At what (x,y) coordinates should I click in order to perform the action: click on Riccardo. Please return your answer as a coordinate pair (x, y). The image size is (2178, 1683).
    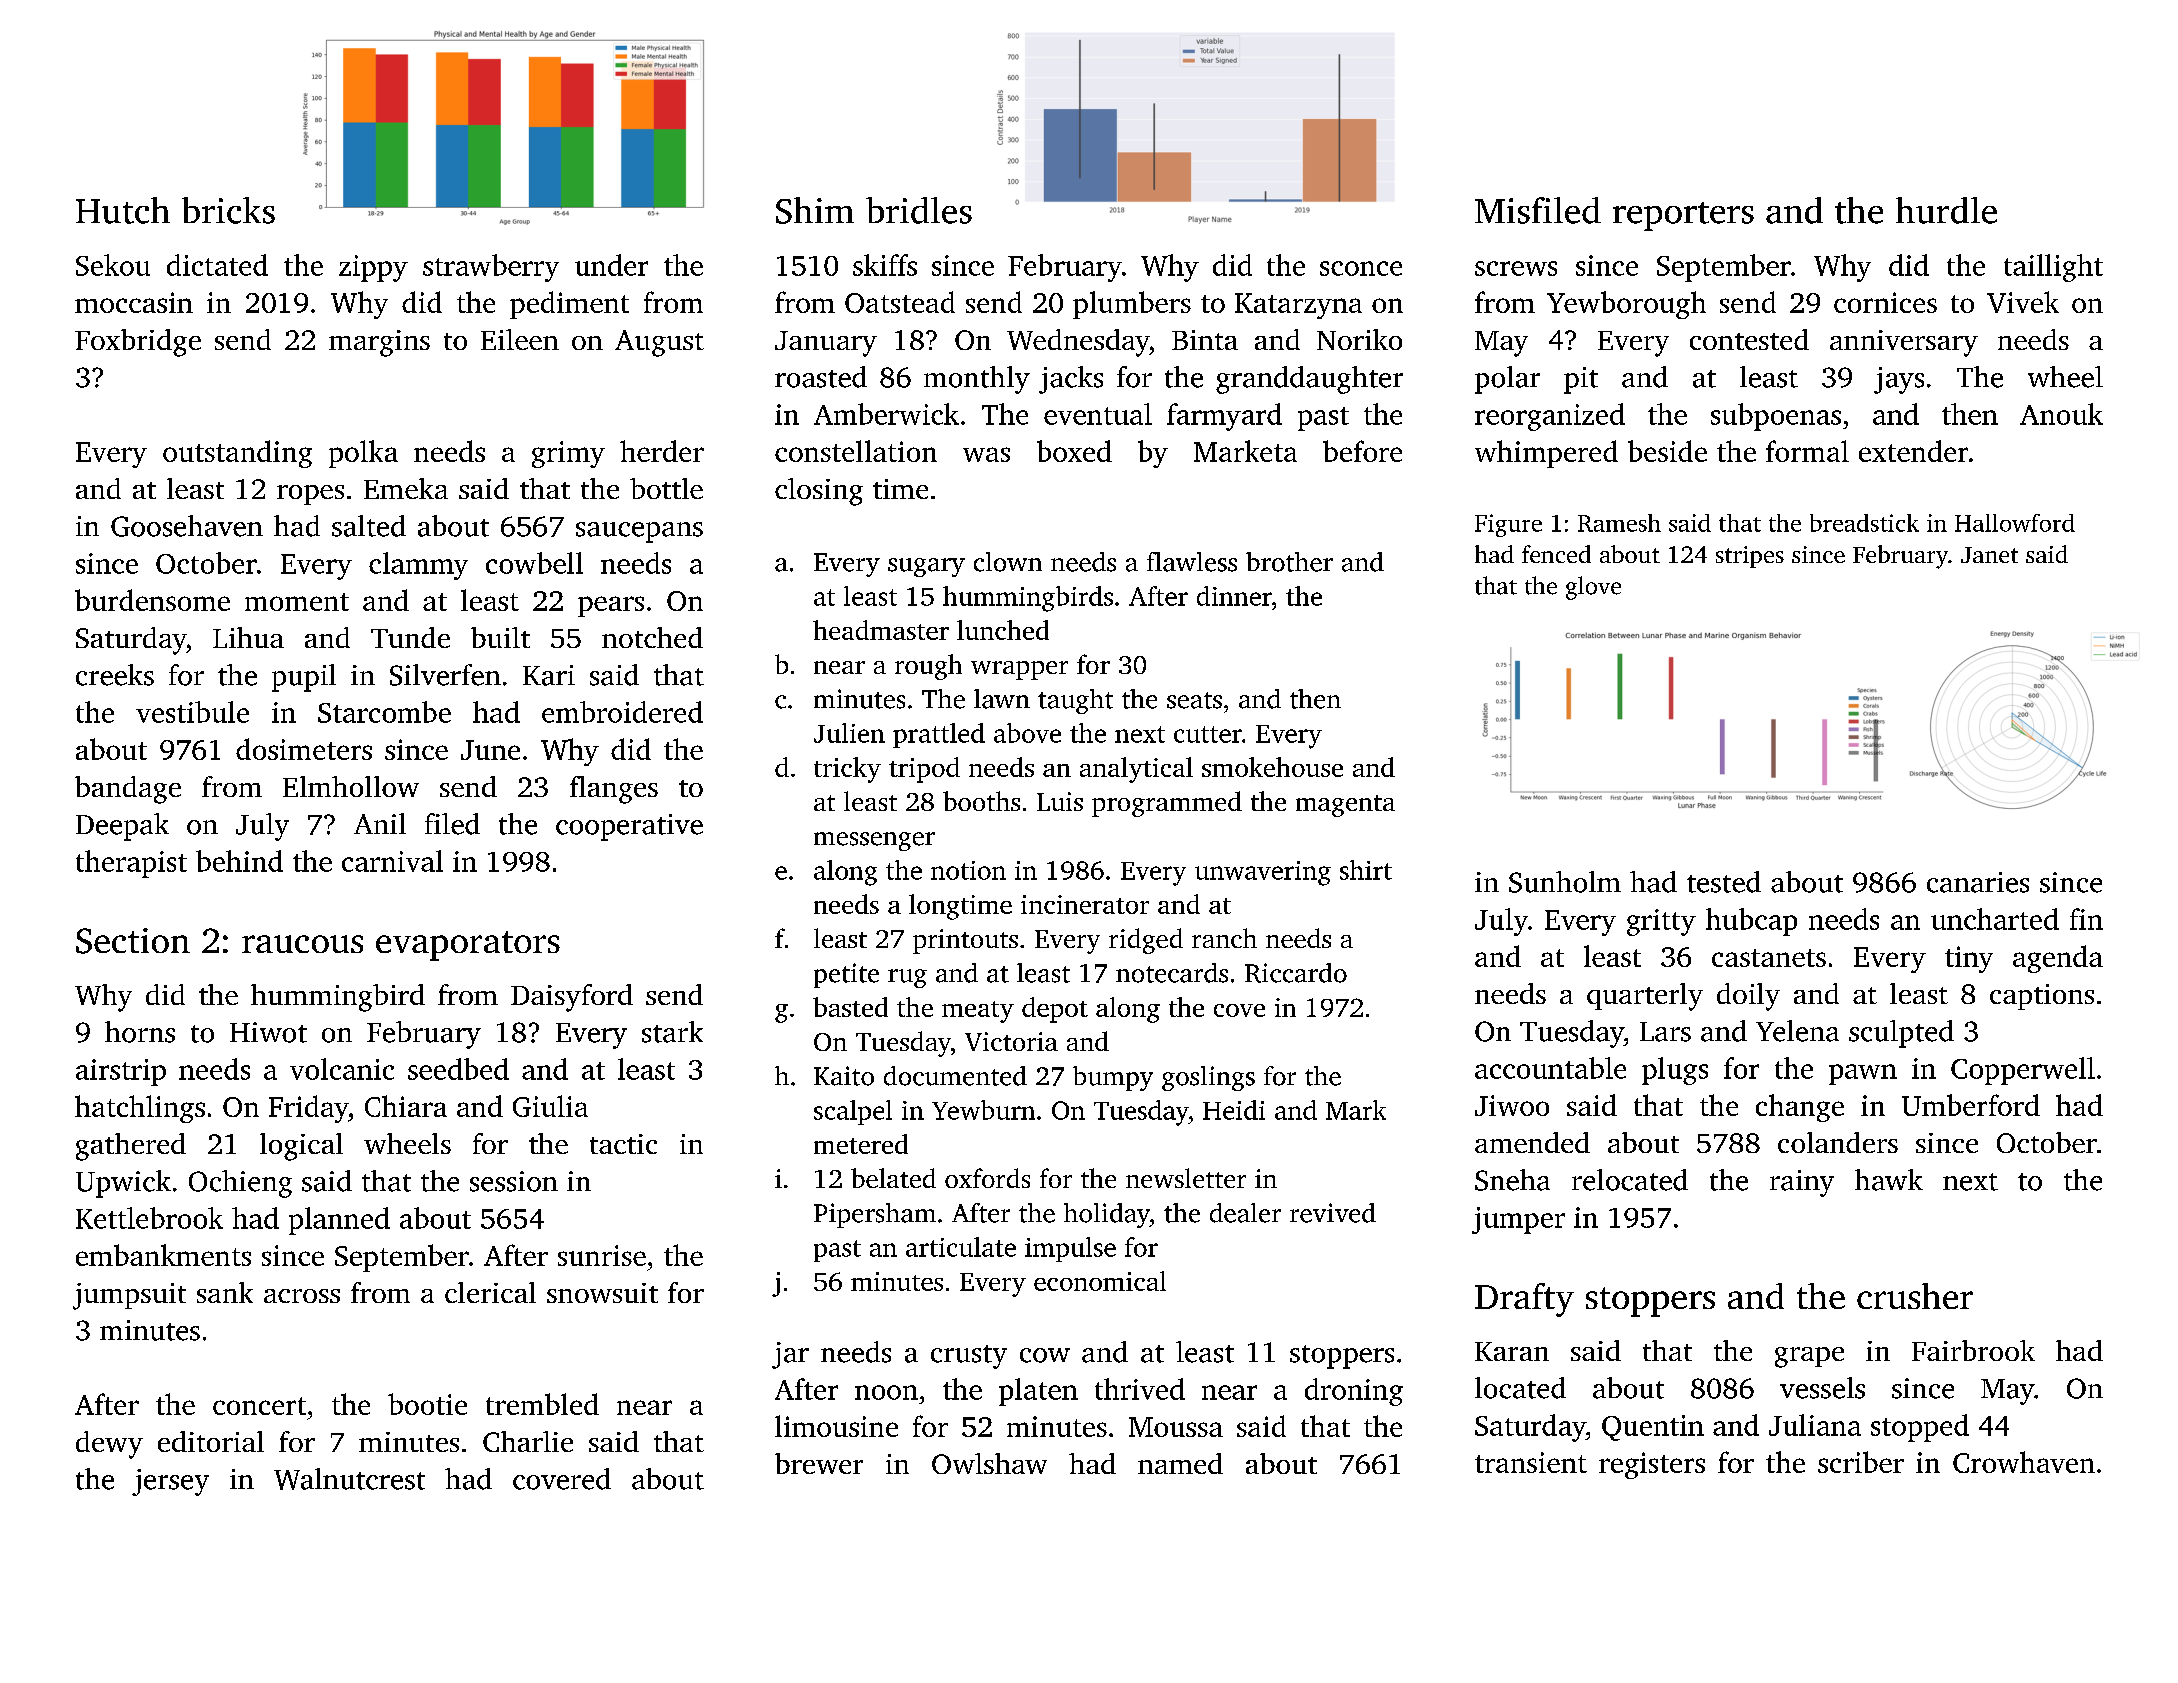
    Looking at the image, I should click on (1296, 973).
